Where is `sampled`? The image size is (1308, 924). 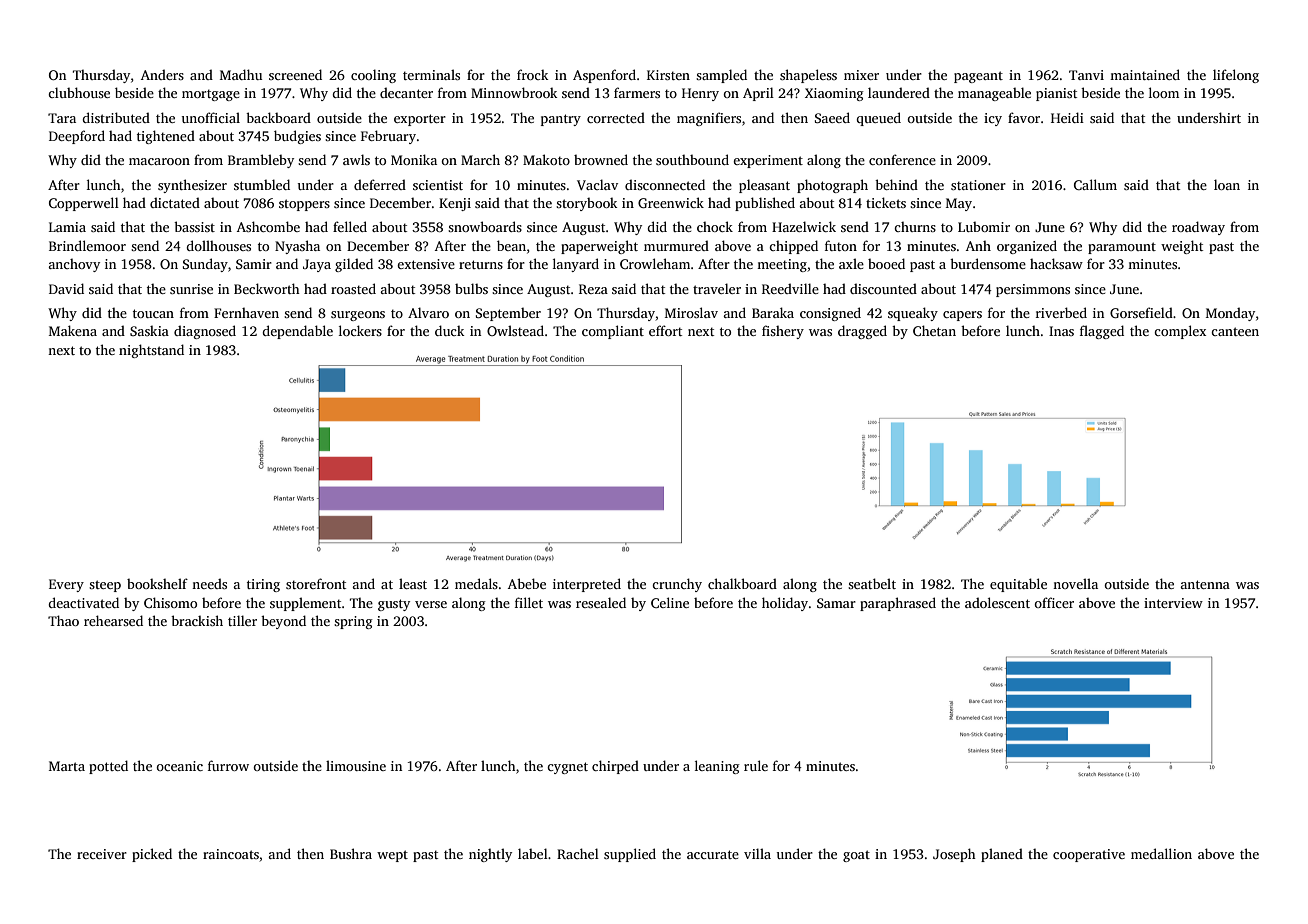 sampled is located at coordinates (721, 76).
